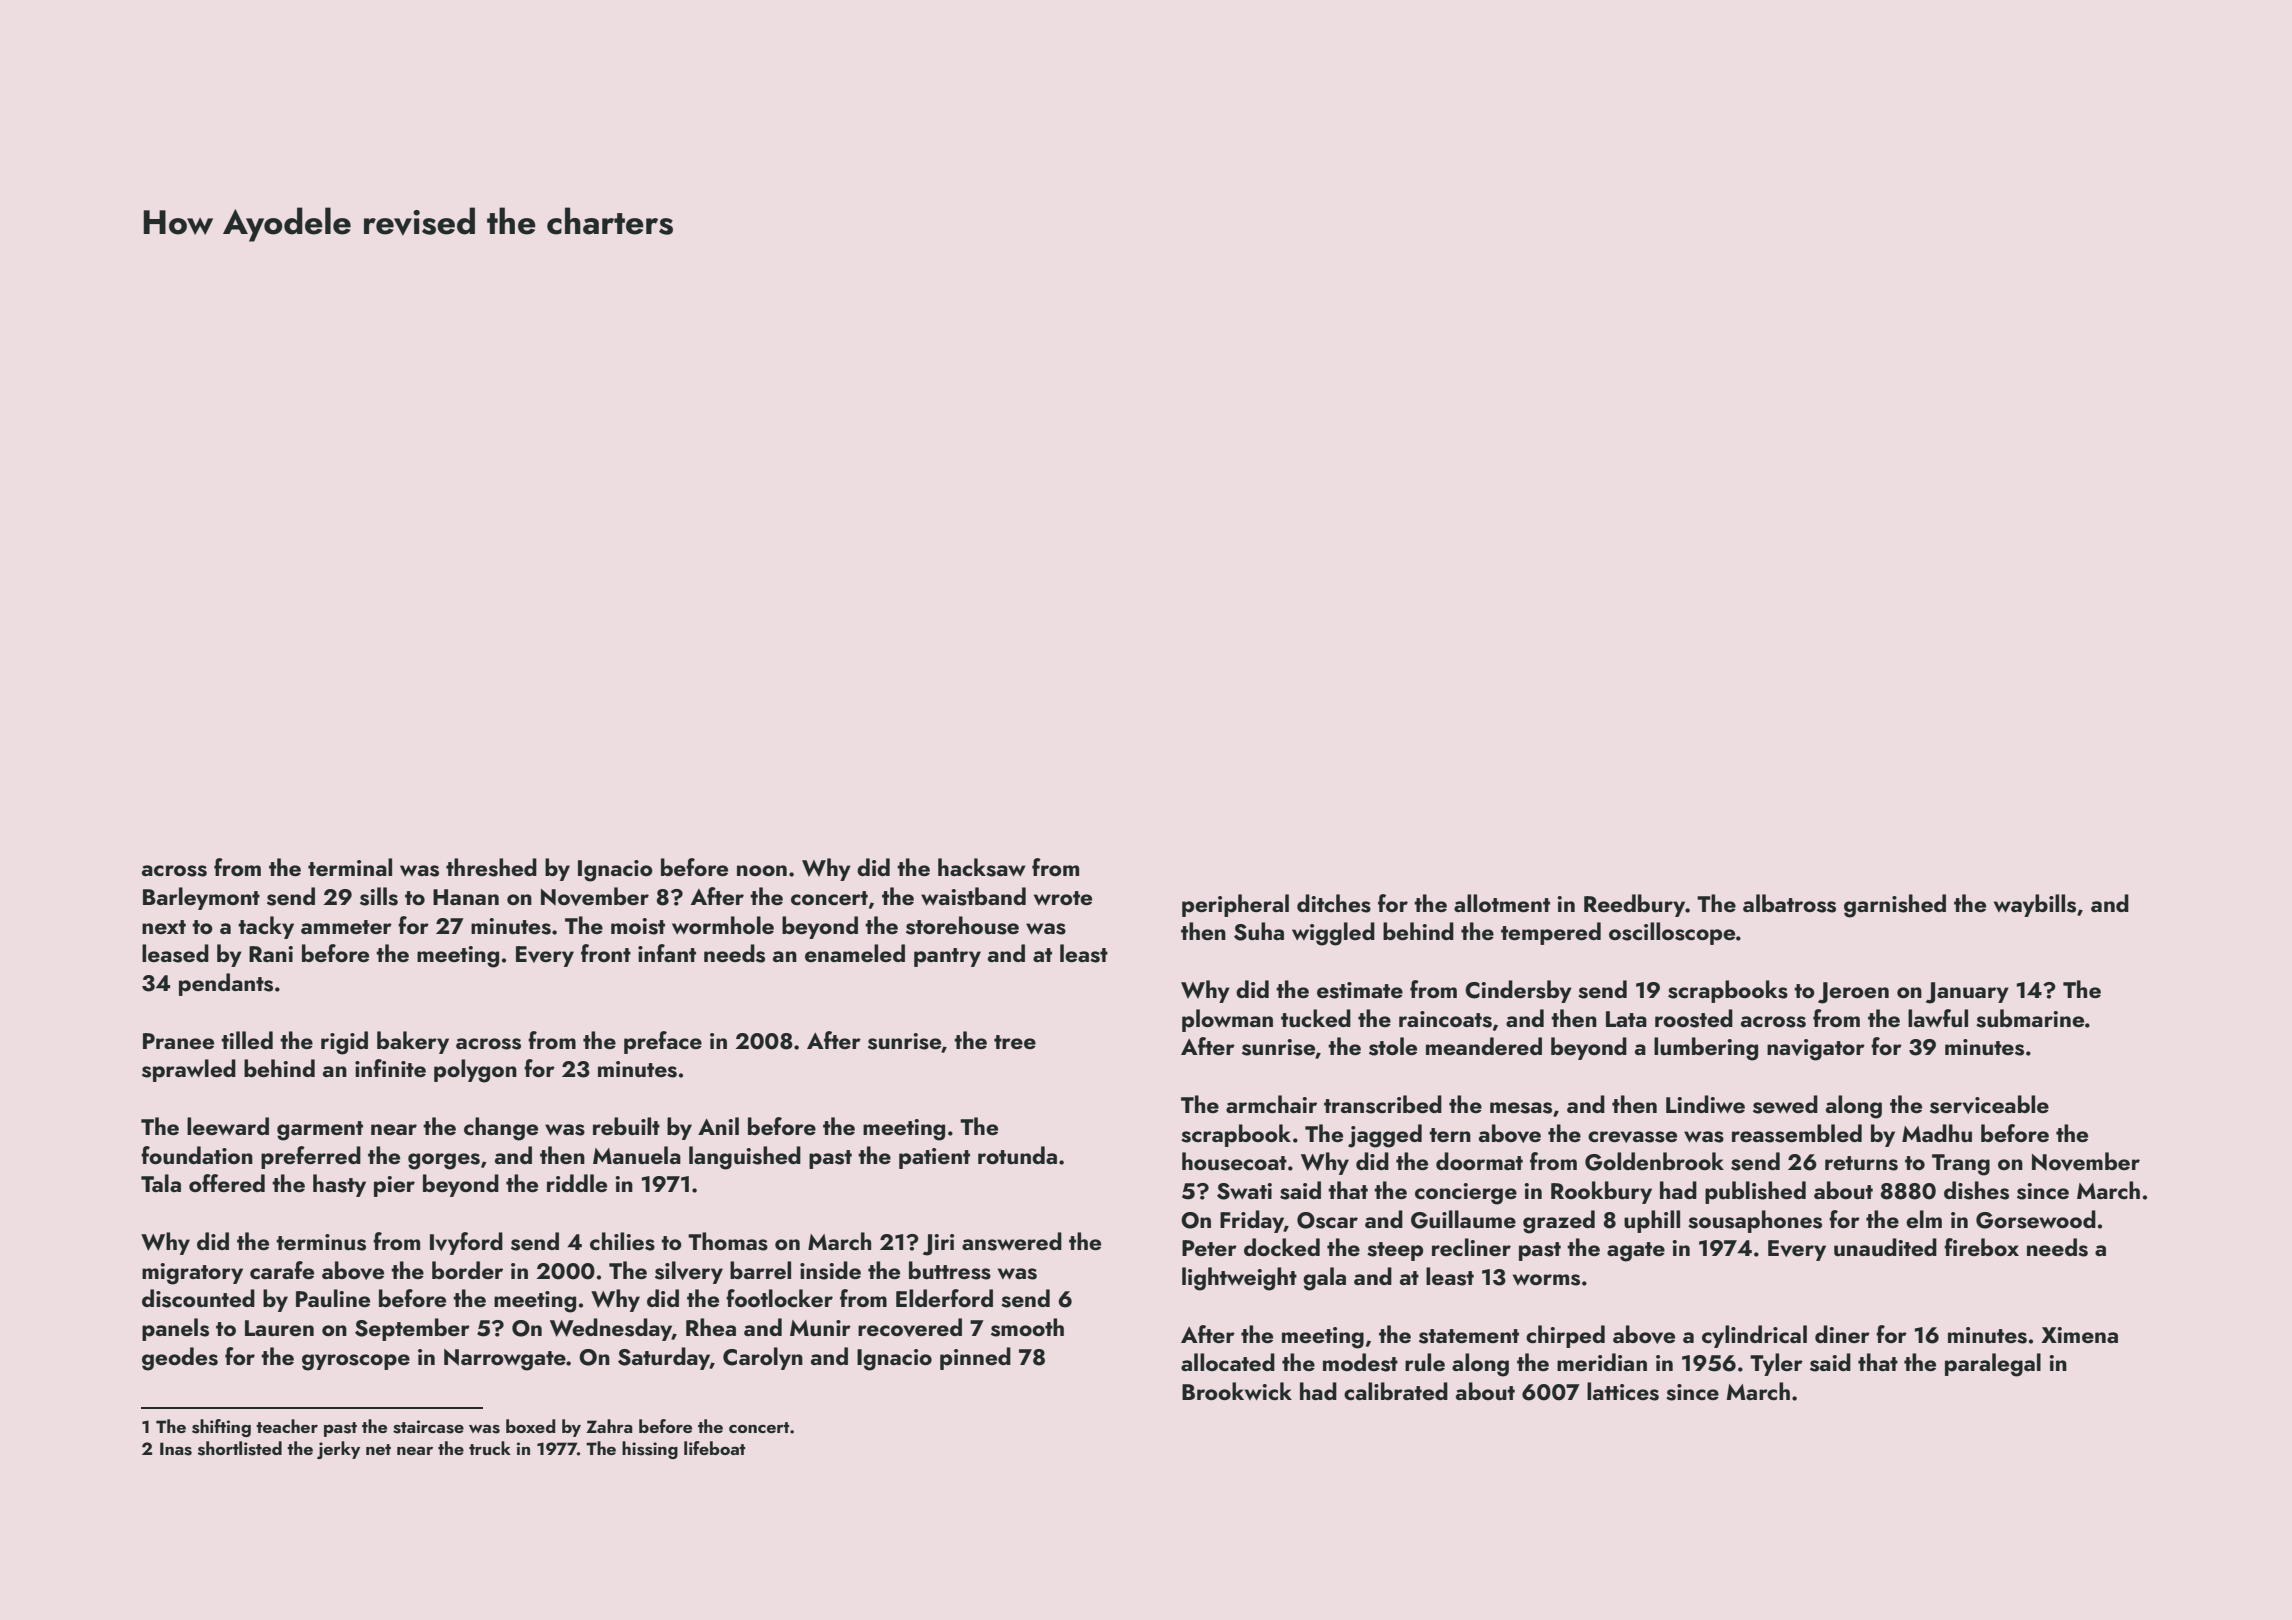 The image size is (2292, 1620). What do you see at coordinates (1017, 1155) in the screenshot?
I see `rotunda` at bounding box center [1017, 1155].
